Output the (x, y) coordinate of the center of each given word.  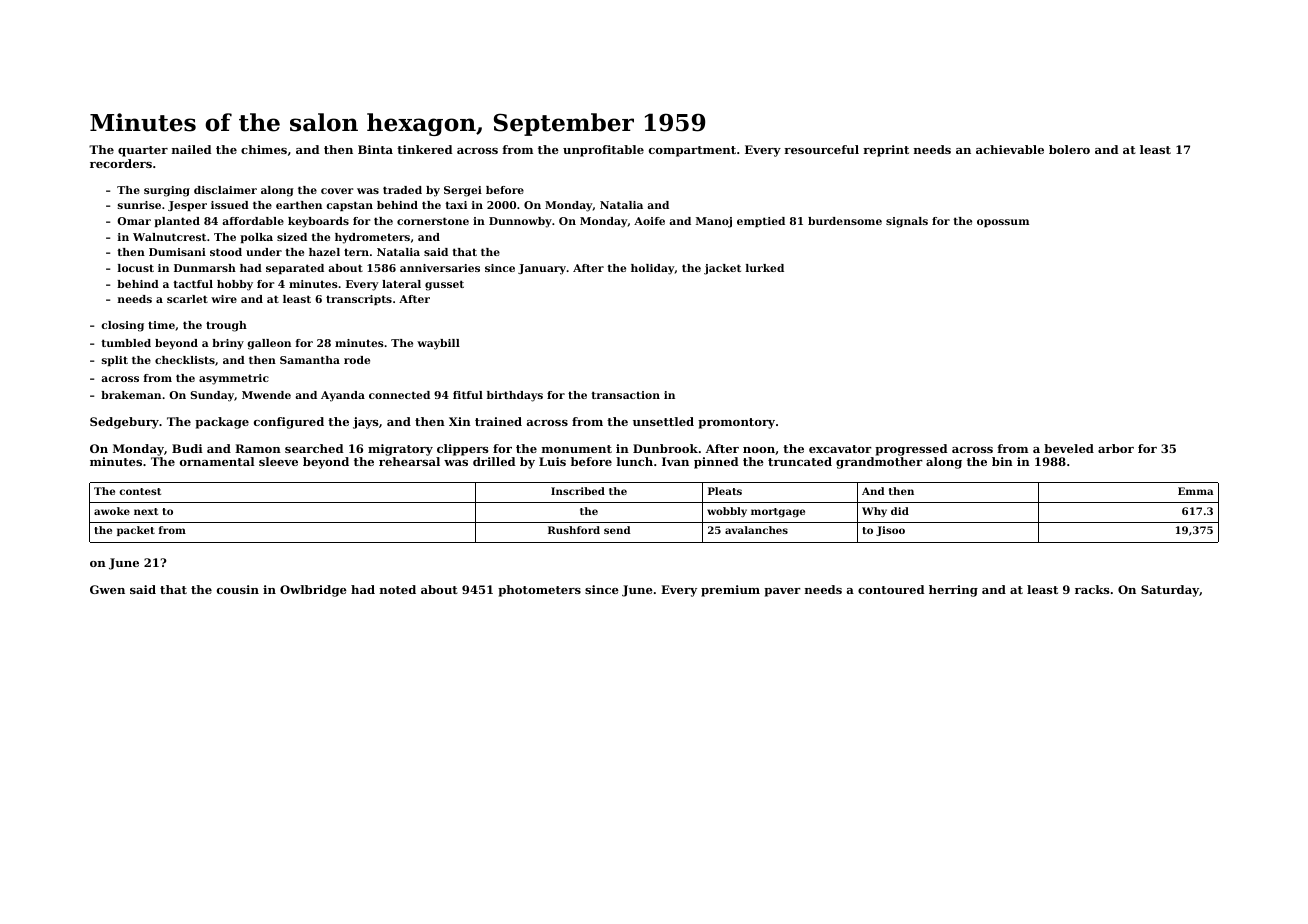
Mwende (266, 395)
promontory (736, 423)
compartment (692, 151)
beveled (1069, 448)
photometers (539, 591)
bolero (1069, 149)
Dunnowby (520, 222)
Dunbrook (665, 448)
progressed (911, 450)
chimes (264, 149)
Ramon (258, 448)
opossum (1003, 223)
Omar (134, 221)
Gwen (107, 589)
